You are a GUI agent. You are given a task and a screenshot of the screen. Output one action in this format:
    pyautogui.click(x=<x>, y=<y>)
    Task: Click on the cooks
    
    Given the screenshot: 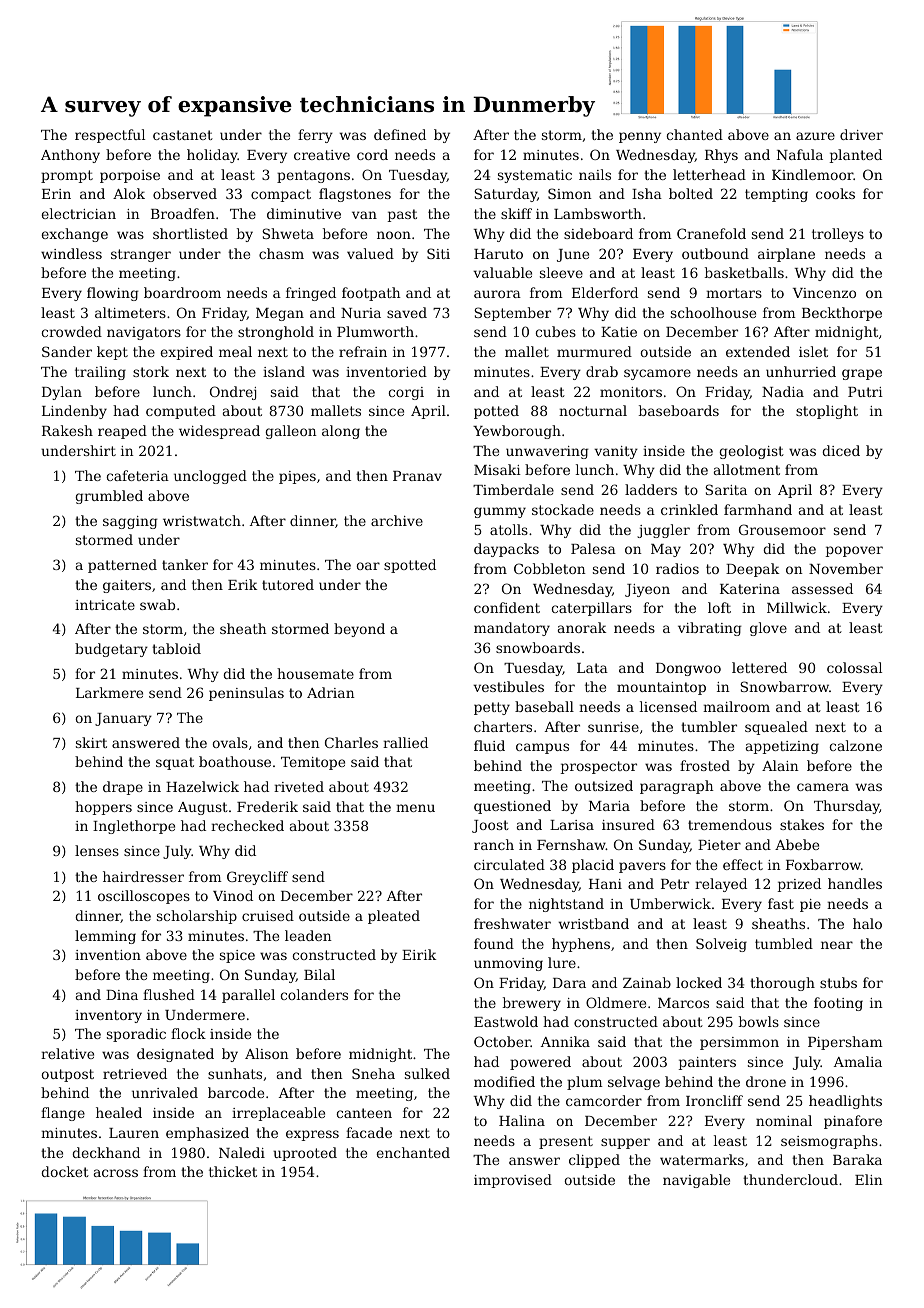 What is the action you would take?
    pyautogui.click(x=835, y=193)
